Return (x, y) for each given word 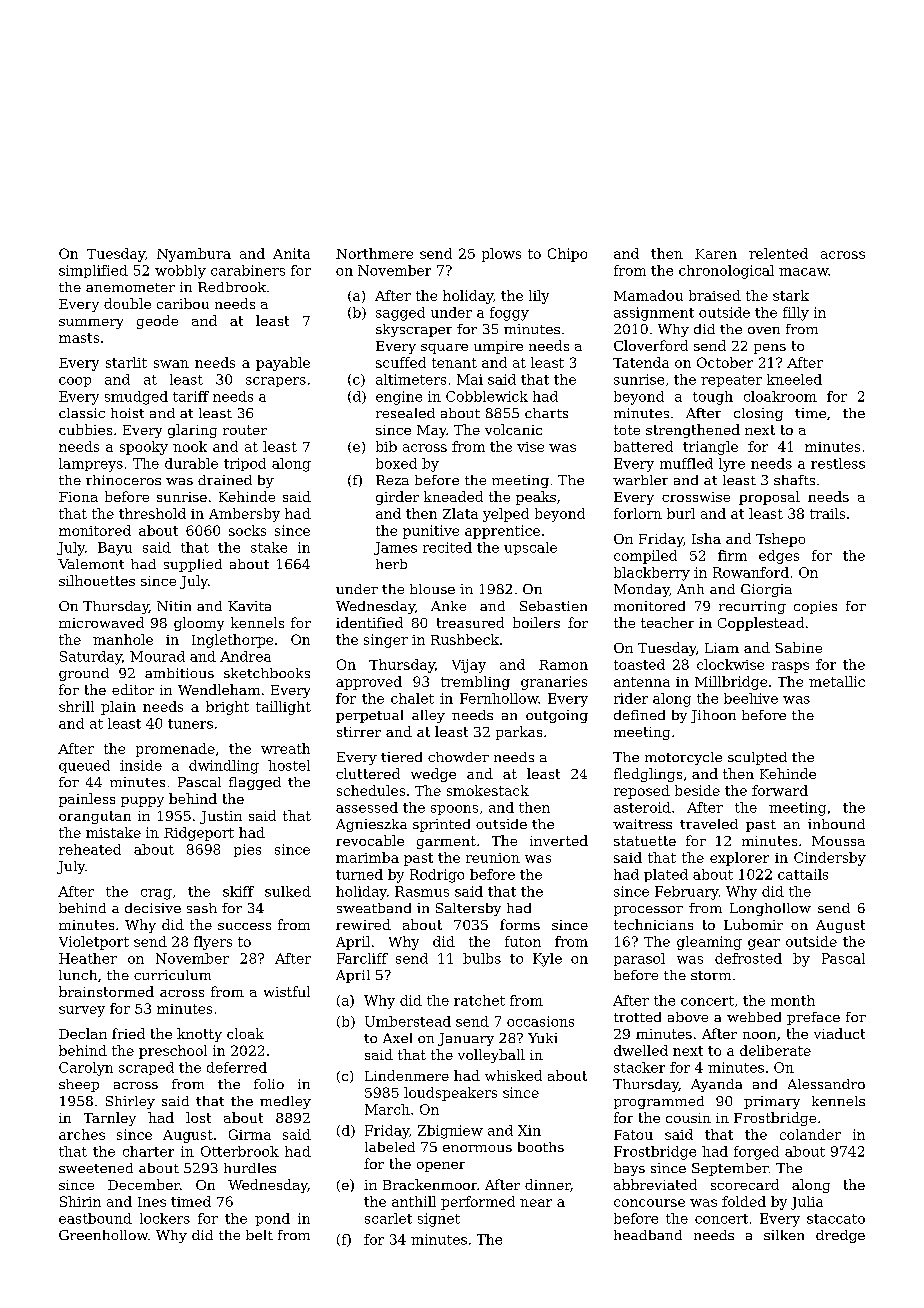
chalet (412, 698)
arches (82, 1134)
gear (764, 944)
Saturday (91, 658)
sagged (400, 314)
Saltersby (468, 909)
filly (796, 314)
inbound (836, 824)
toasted (639, 664)
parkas (519, 733)
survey (82, 1011)
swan (171, 364)
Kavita (249, 606)
